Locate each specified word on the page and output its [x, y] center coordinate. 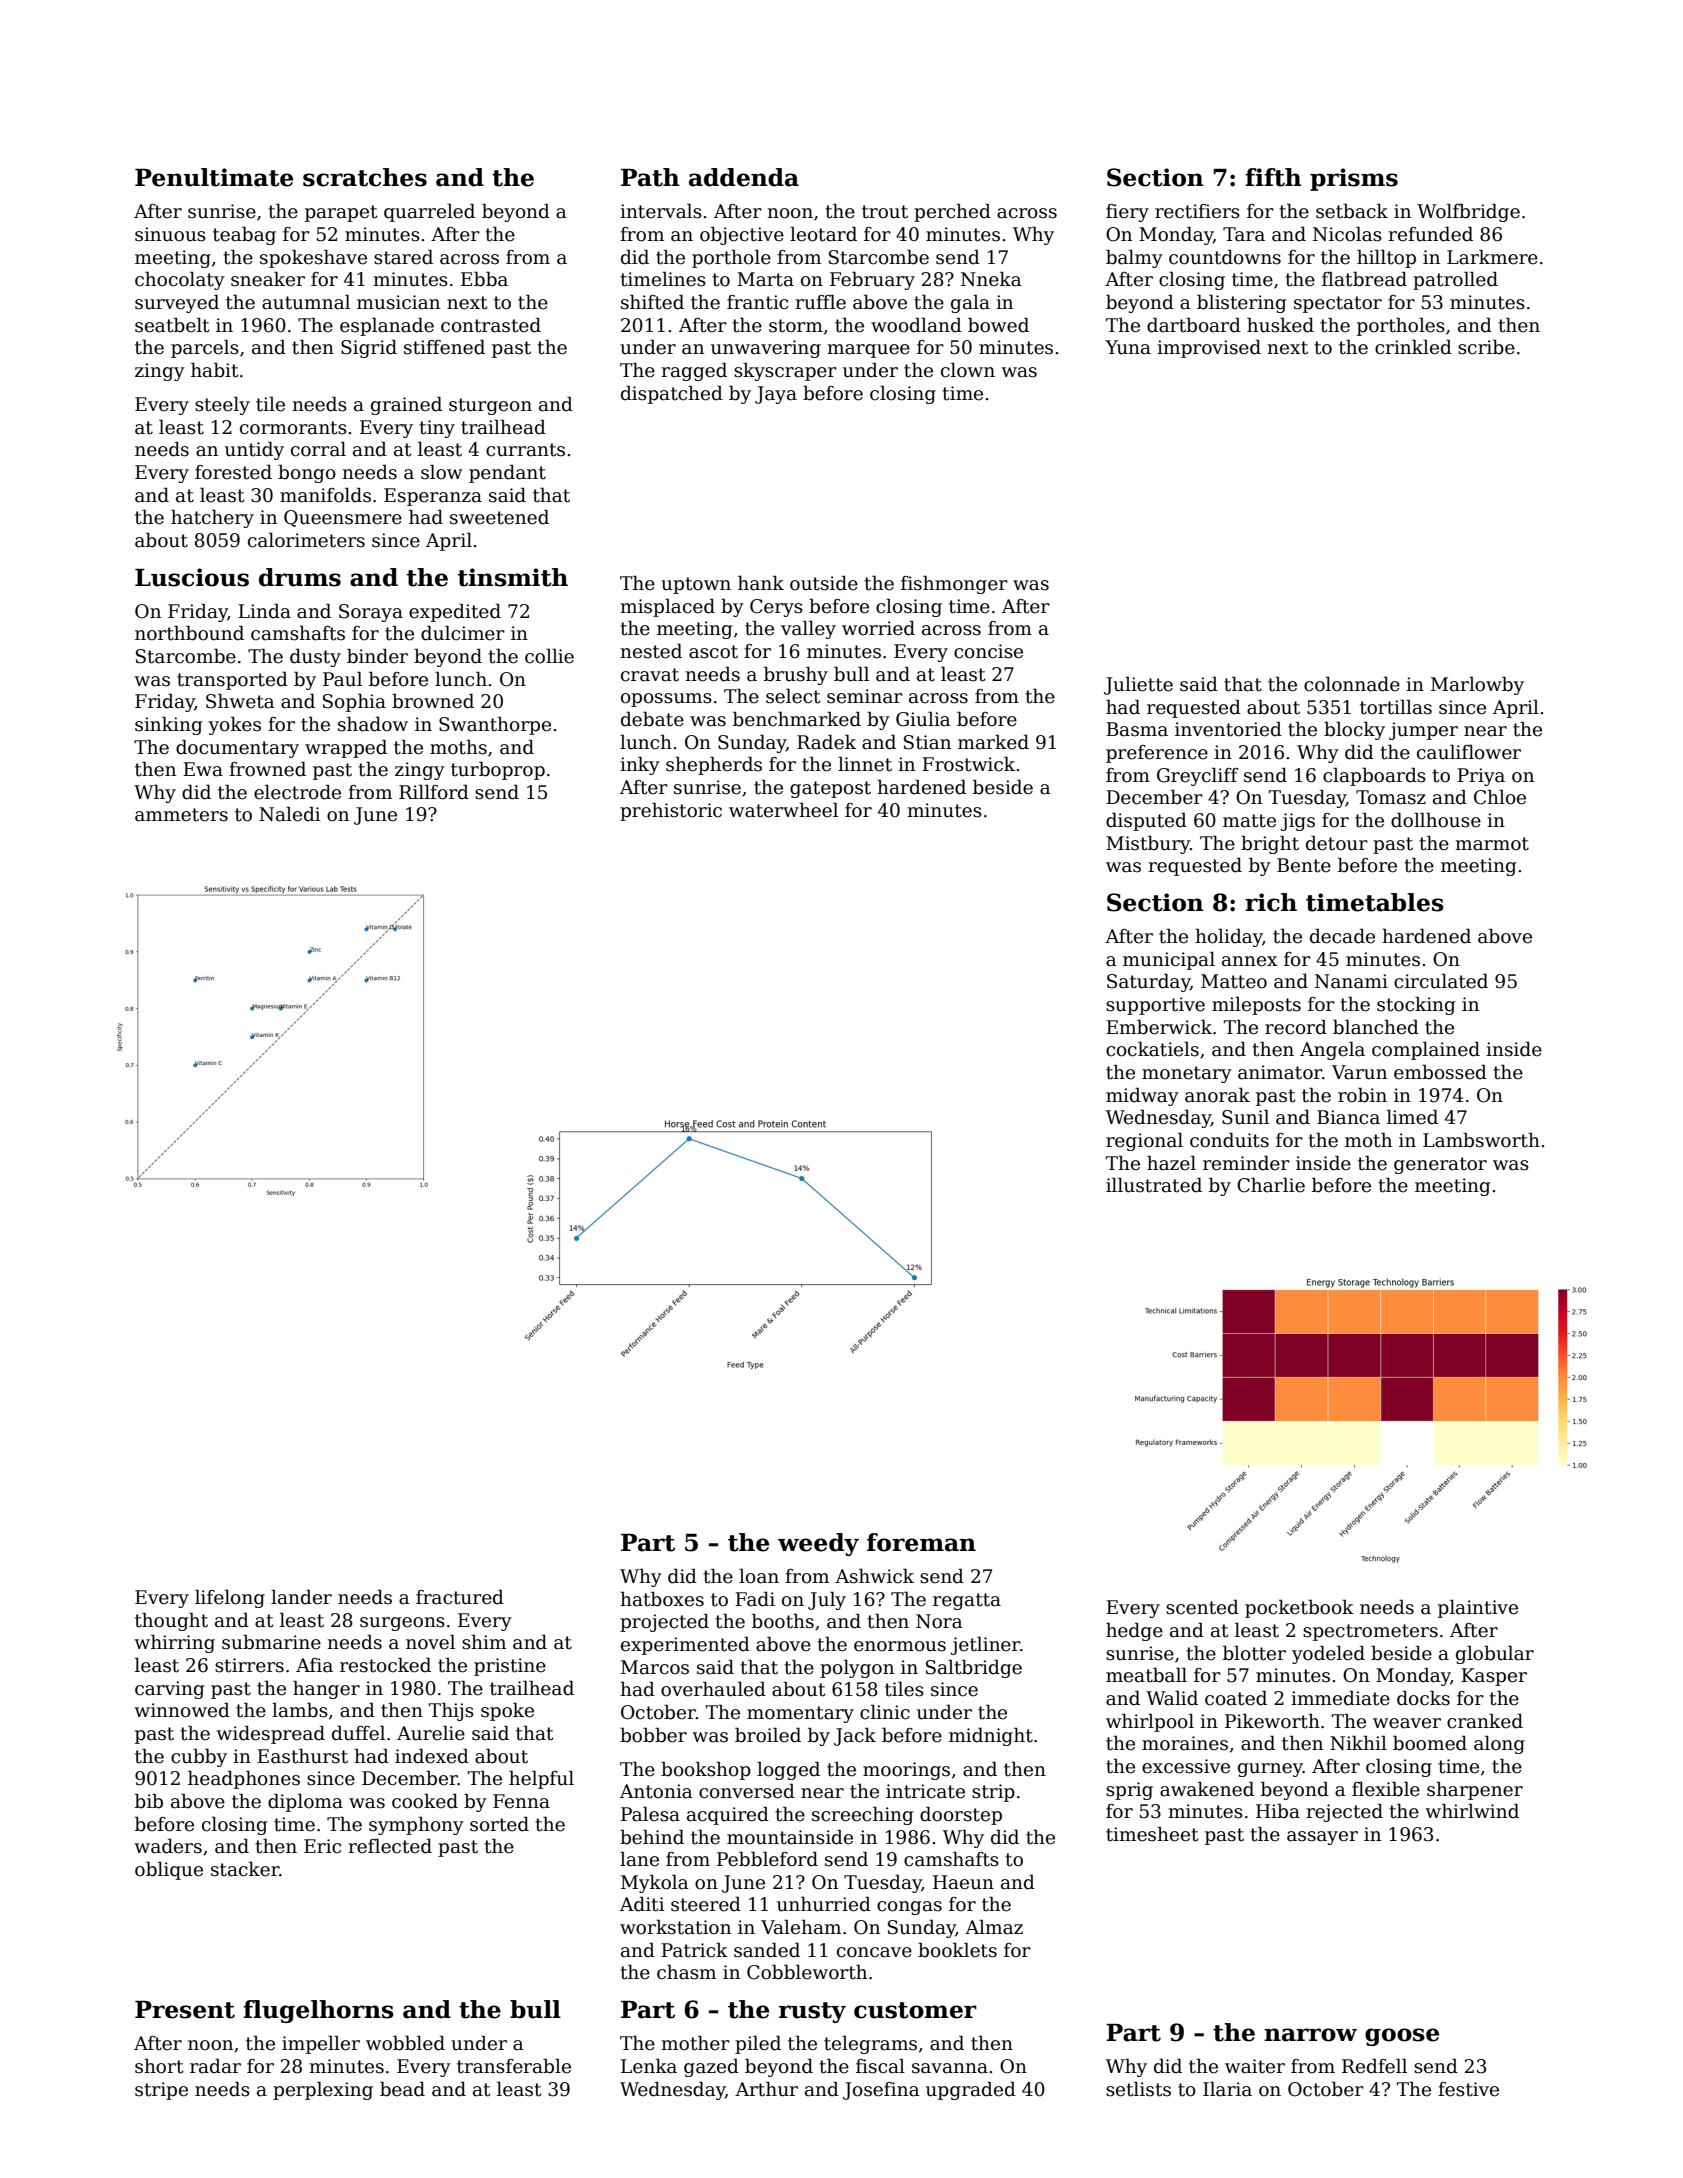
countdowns [1225, 257]
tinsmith [513, 577]
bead [402, 2089]
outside [824, 583]
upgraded [971, 2090]
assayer [1322, 1838]
